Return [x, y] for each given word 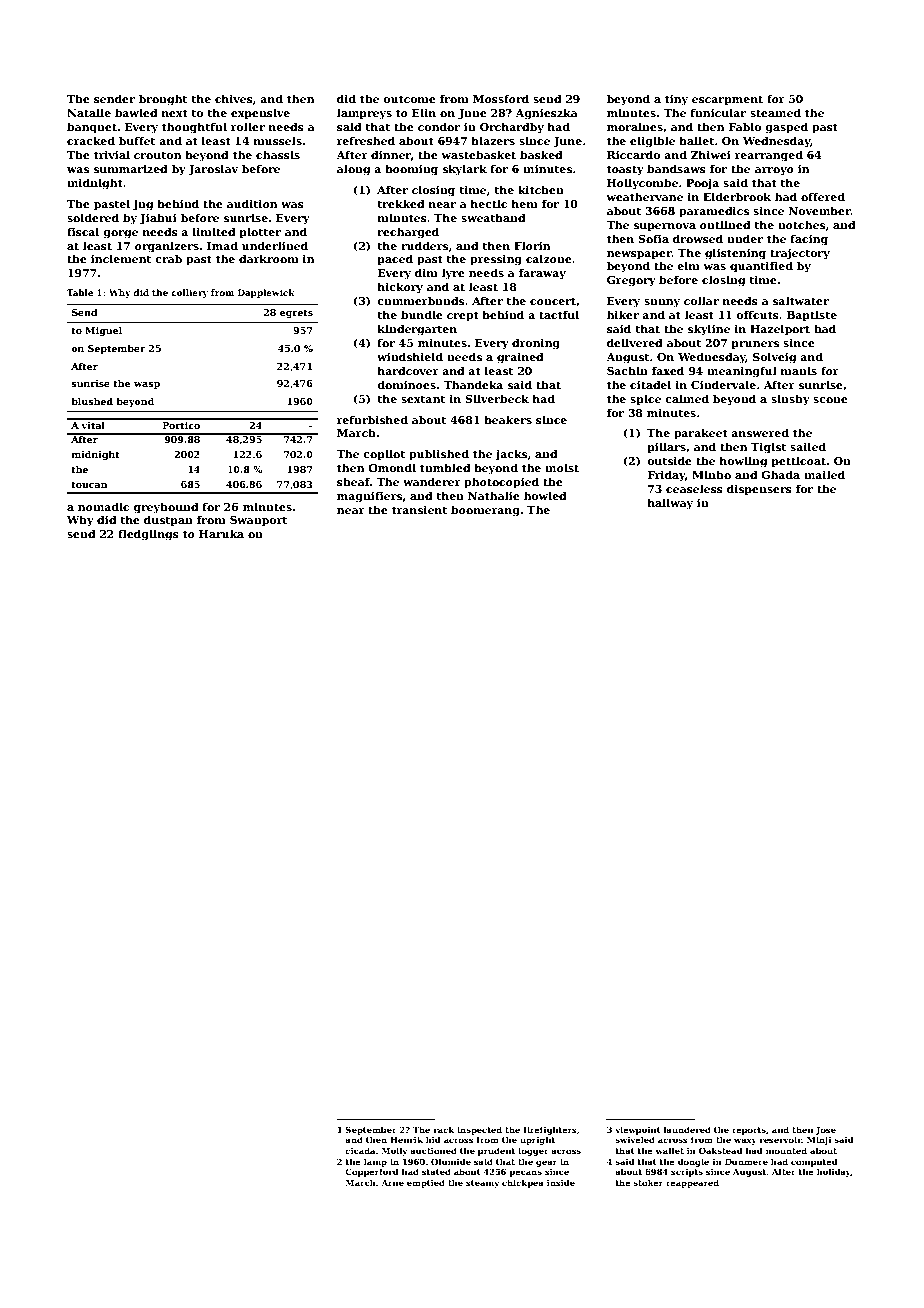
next [175, 113]
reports [749, 1131]
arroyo [774, 171]
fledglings [148, 535]
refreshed [366, 140]
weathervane [644, 196]
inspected [479, 1130]
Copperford [371, 1172]
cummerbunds [420, 300]
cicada [360, 1150]
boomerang [485, 511]
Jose [826, 1131]
